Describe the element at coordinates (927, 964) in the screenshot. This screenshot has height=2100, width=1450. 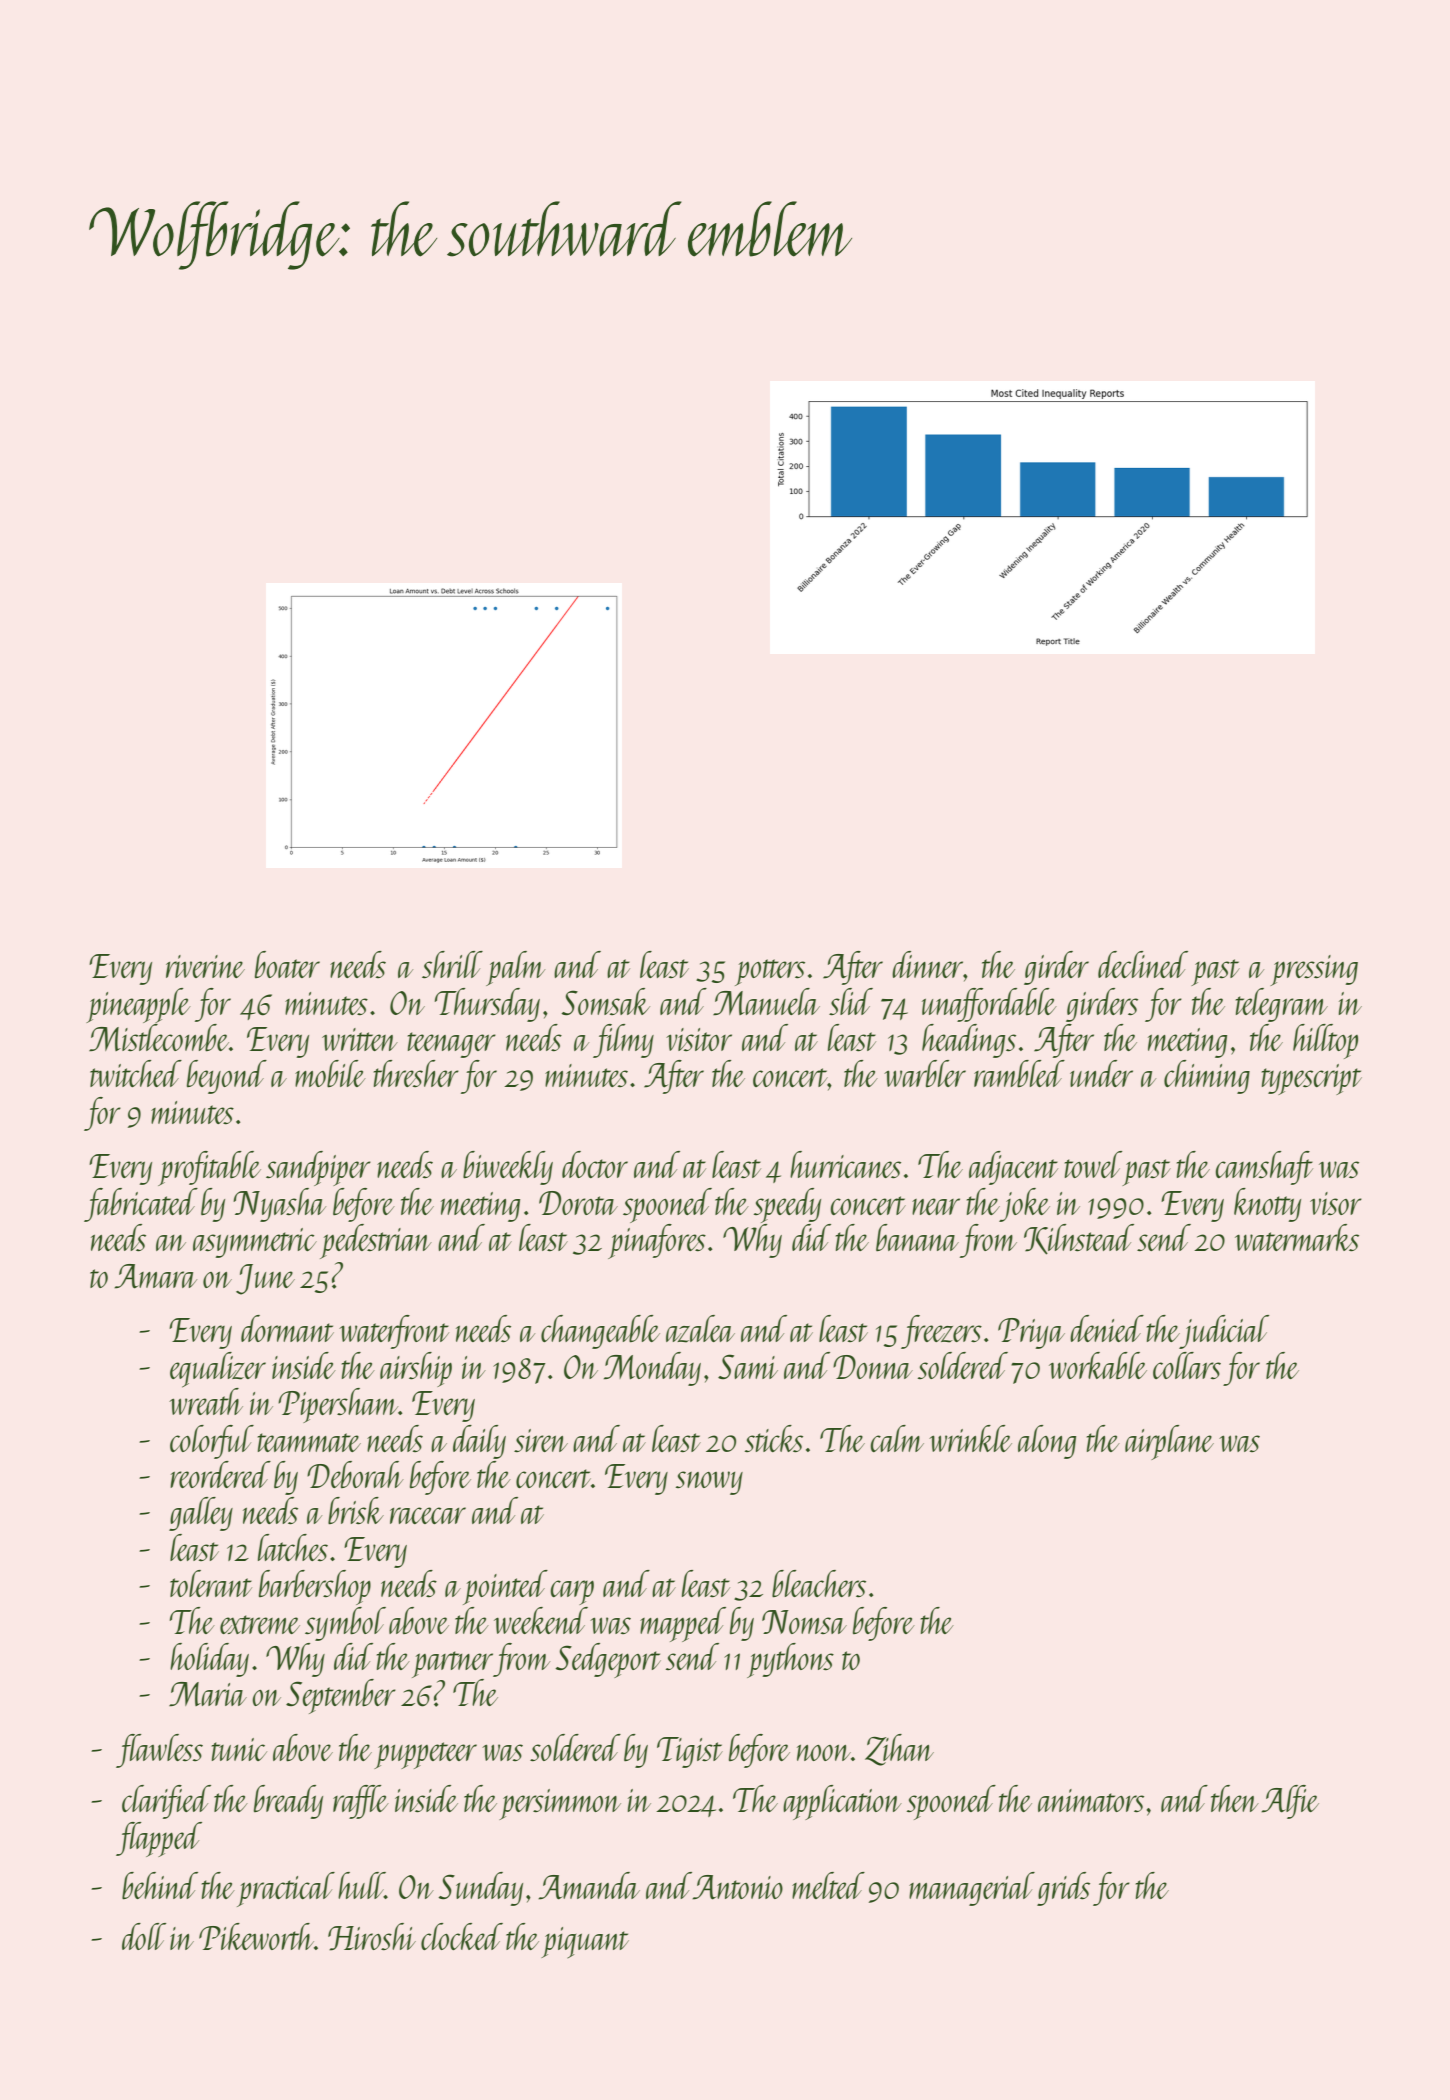
I see `dinner` at that location.
